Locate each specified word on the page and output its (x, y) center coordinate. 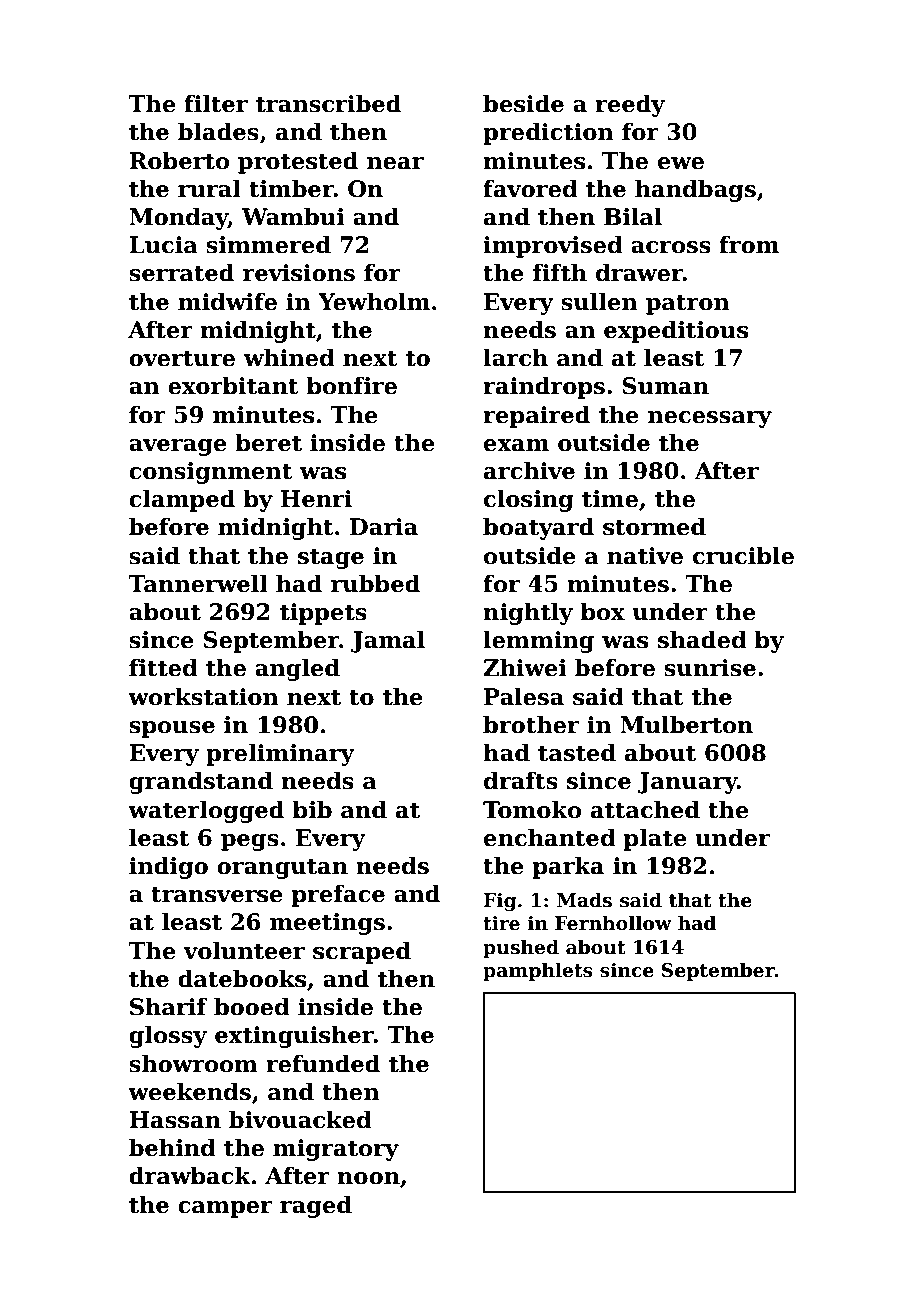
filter (216, 103)
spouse (172, 729)
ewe (681, 163)
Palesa (524, 696)
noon (368, 1178)
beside (523, 103)
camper (225, 1209)
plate (655, 839)
